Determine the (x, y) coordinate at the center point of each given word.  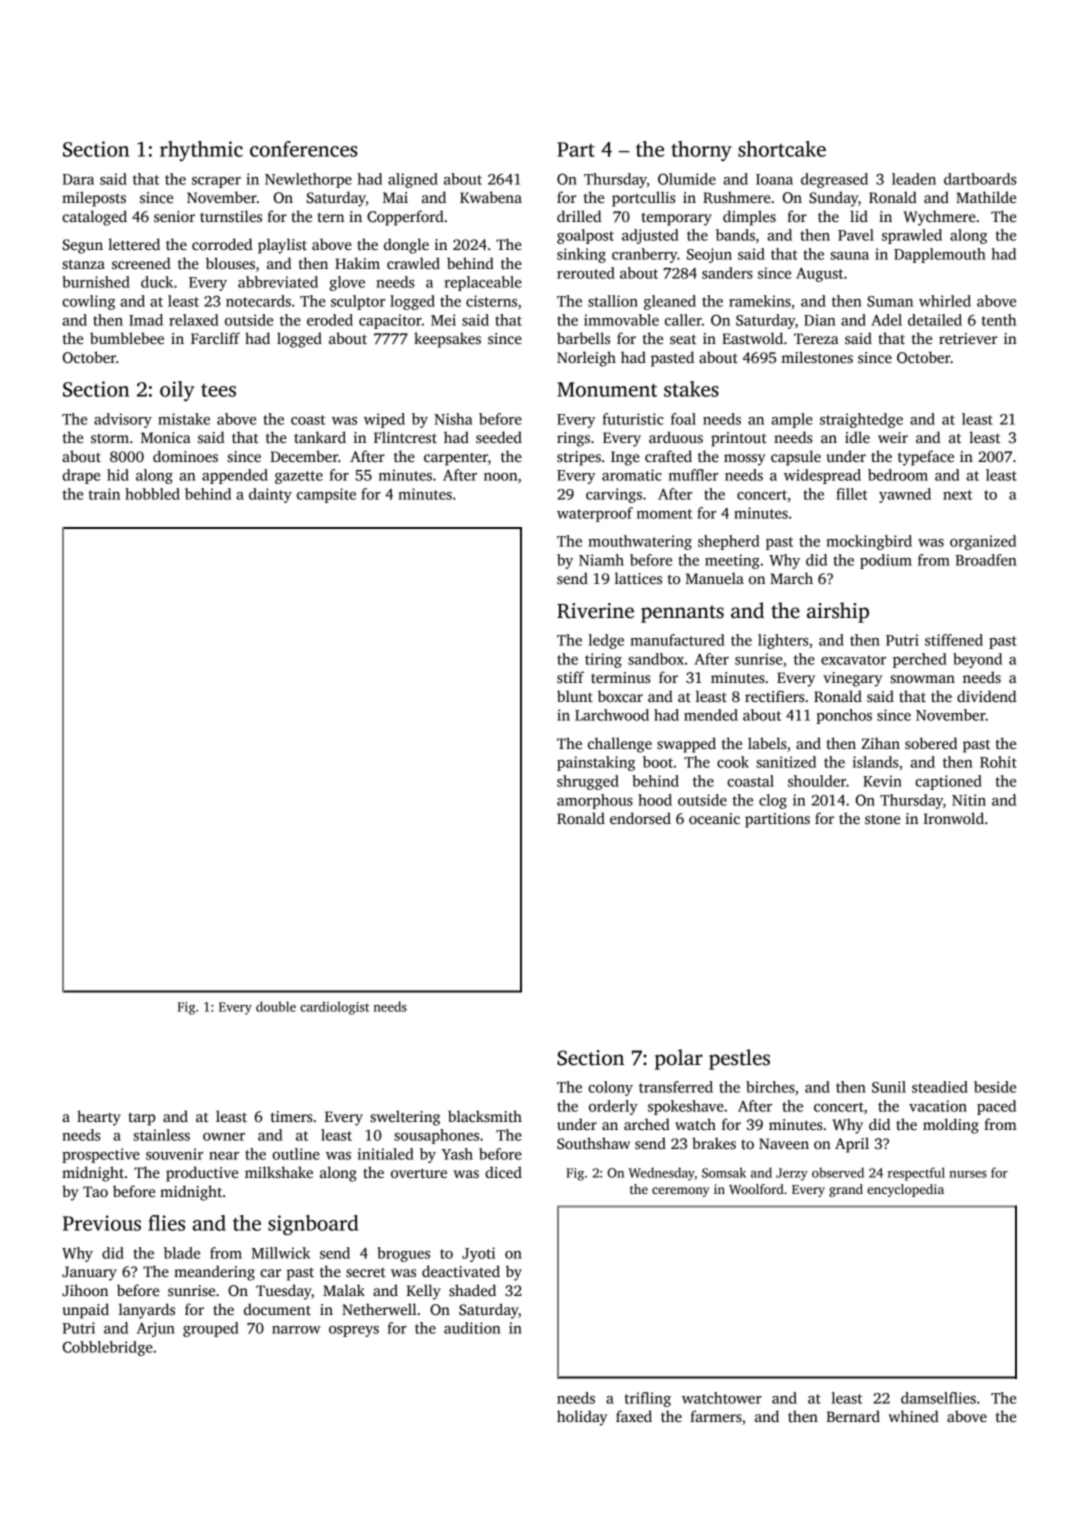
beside (995, 1087)
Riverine (595, 611)
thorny (701, 151)
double (276, 1006)
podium (886, 561)
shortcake (782, 149)
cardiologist (334, 1008)
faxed (634, 1416)
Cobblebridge (108, 1348)
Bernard (853, 1416)
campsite (326, 495)
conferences (304, 149)
